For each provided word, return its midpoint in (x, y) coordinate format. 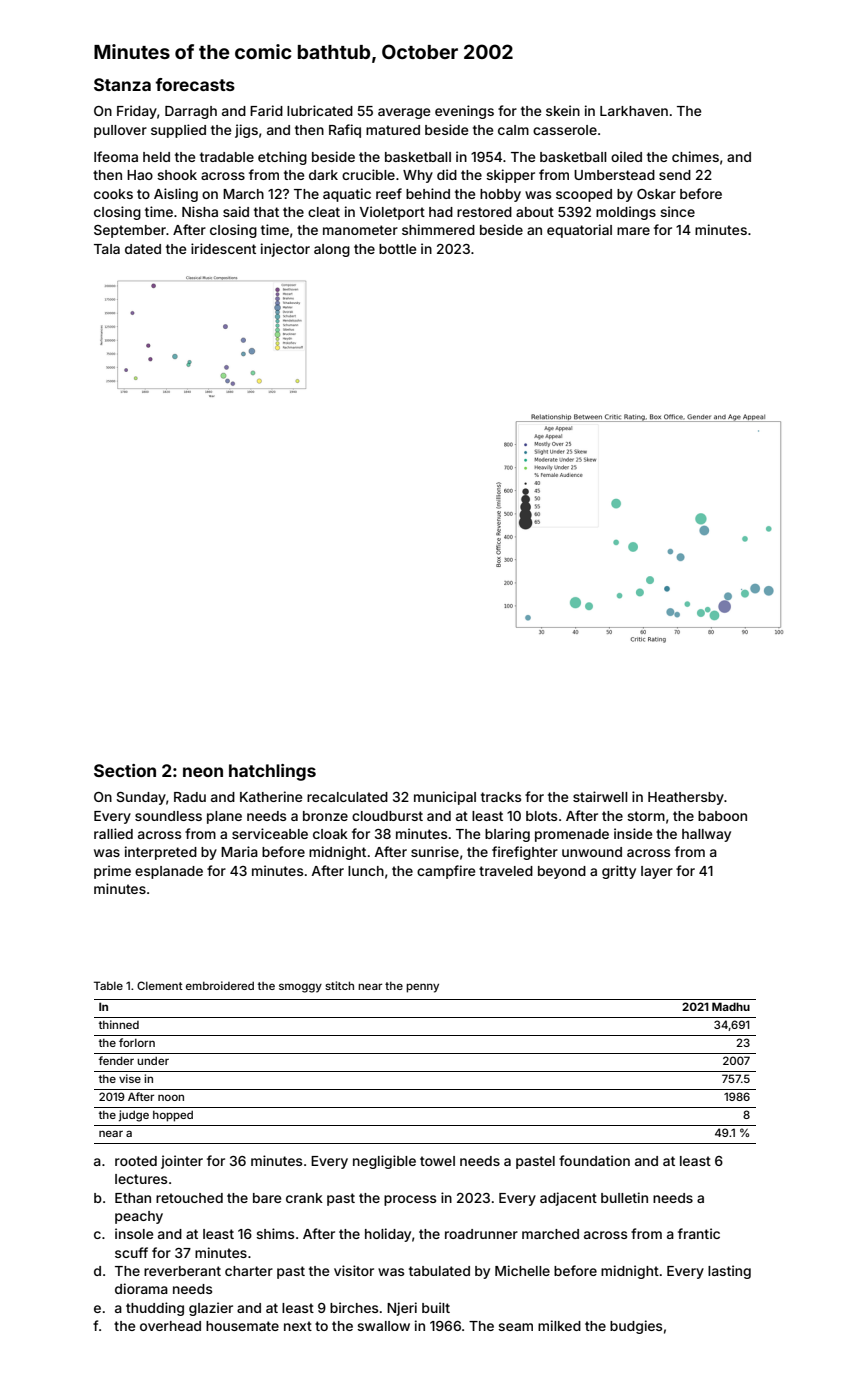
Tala (107, 249)
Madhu (731, 1006)
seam (515, 1327)
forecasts (195, 84)
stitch (339, 985)
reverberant (182, 1271)
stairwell (600, 796)
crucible (368, 174)
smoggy (300, 988)
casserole (565, 130)
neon (203, 772)
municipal (445, 798)
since (677, 211)
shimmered (438, 229)
